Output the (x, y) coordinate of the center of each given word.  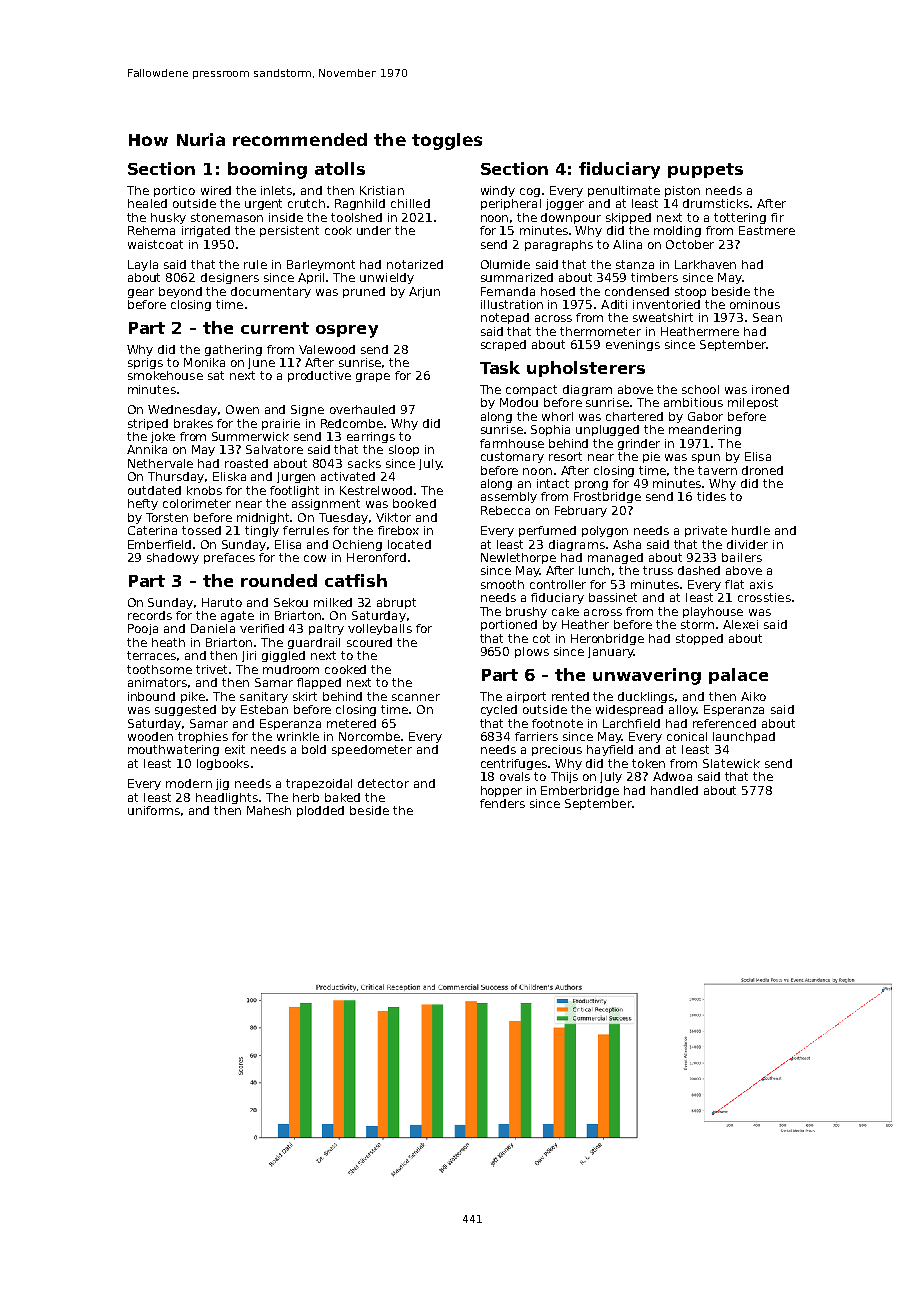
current (275, 328)
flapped (319, 683)
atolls (340, 168)
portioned (509, 625)
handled (674, 790)
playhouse (713, 612)
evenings (633, 345)
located (409, 544)
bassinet (613, 597)
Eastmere (767, 230)
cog (530, 192)
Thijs (564, 777)
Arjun (424, 292)
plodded (320, 811)
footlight (294, 491)
